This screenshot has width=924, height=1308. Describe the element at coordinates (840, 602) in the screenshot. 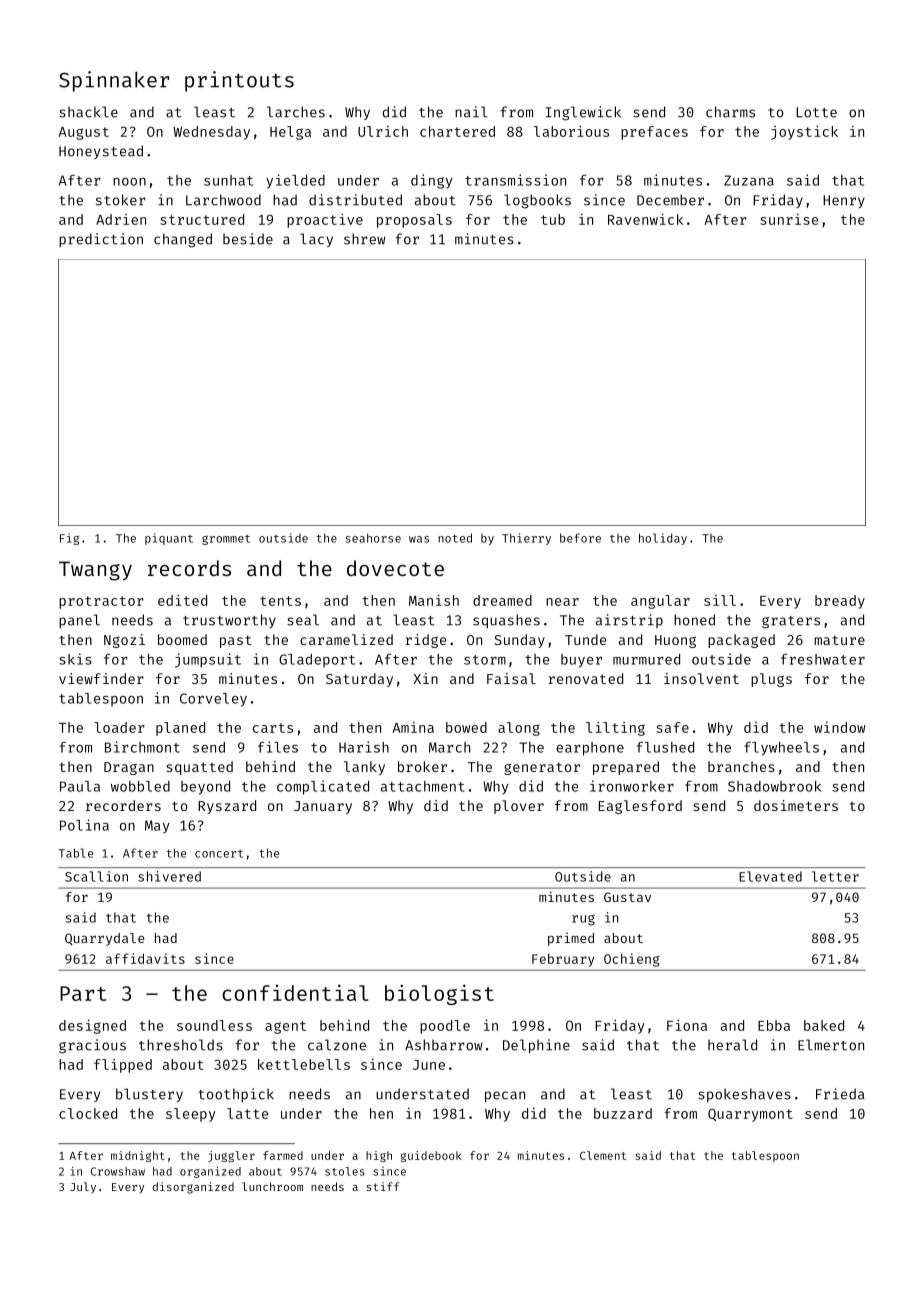

I see `bready` at that location.
